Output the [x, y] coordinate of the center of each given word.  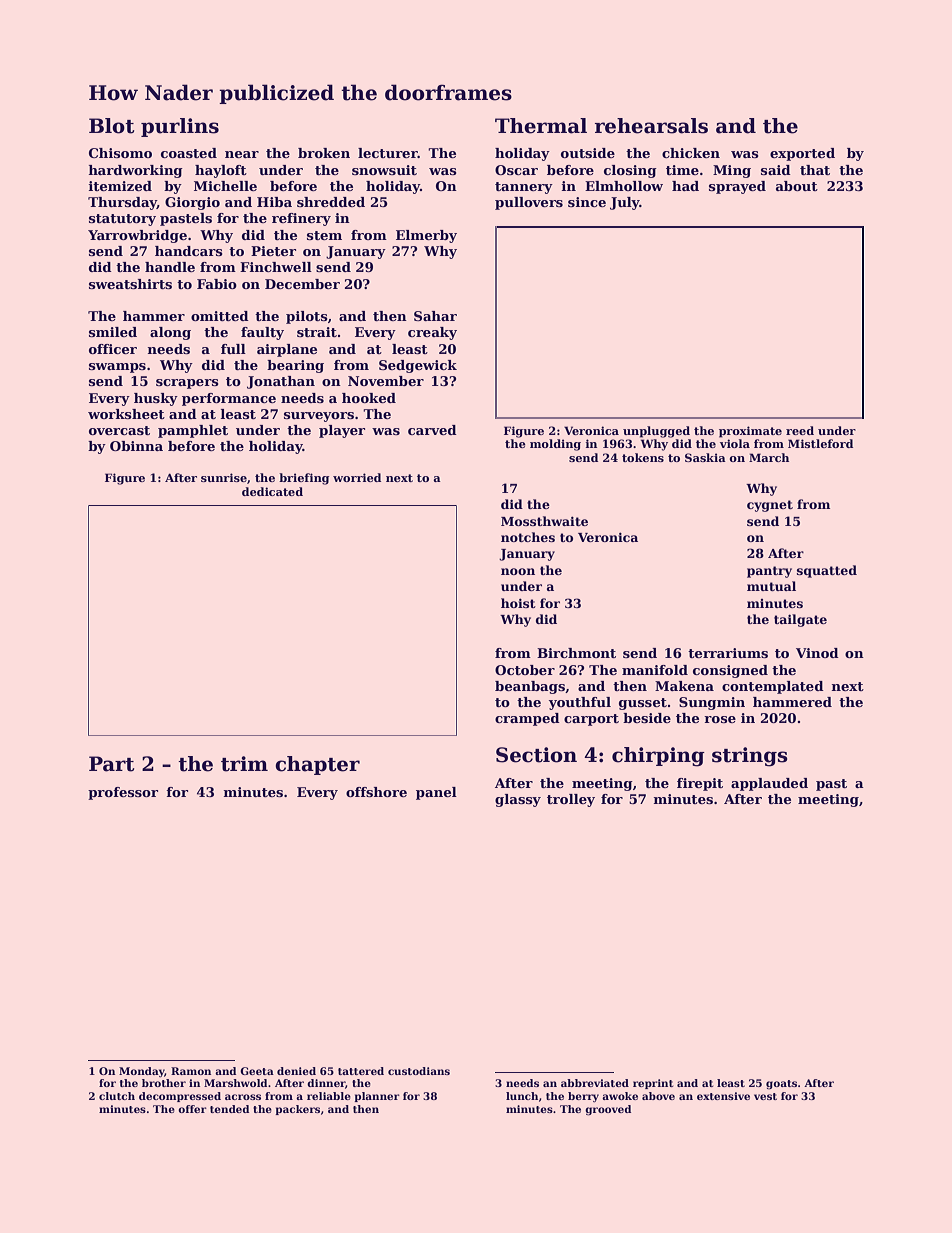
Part [111, 764]
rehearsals [651, 126]
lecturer [388, 153]
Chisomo [120, 153]
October [525, 670]
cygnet [770, 506]
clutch [117, 1096]
